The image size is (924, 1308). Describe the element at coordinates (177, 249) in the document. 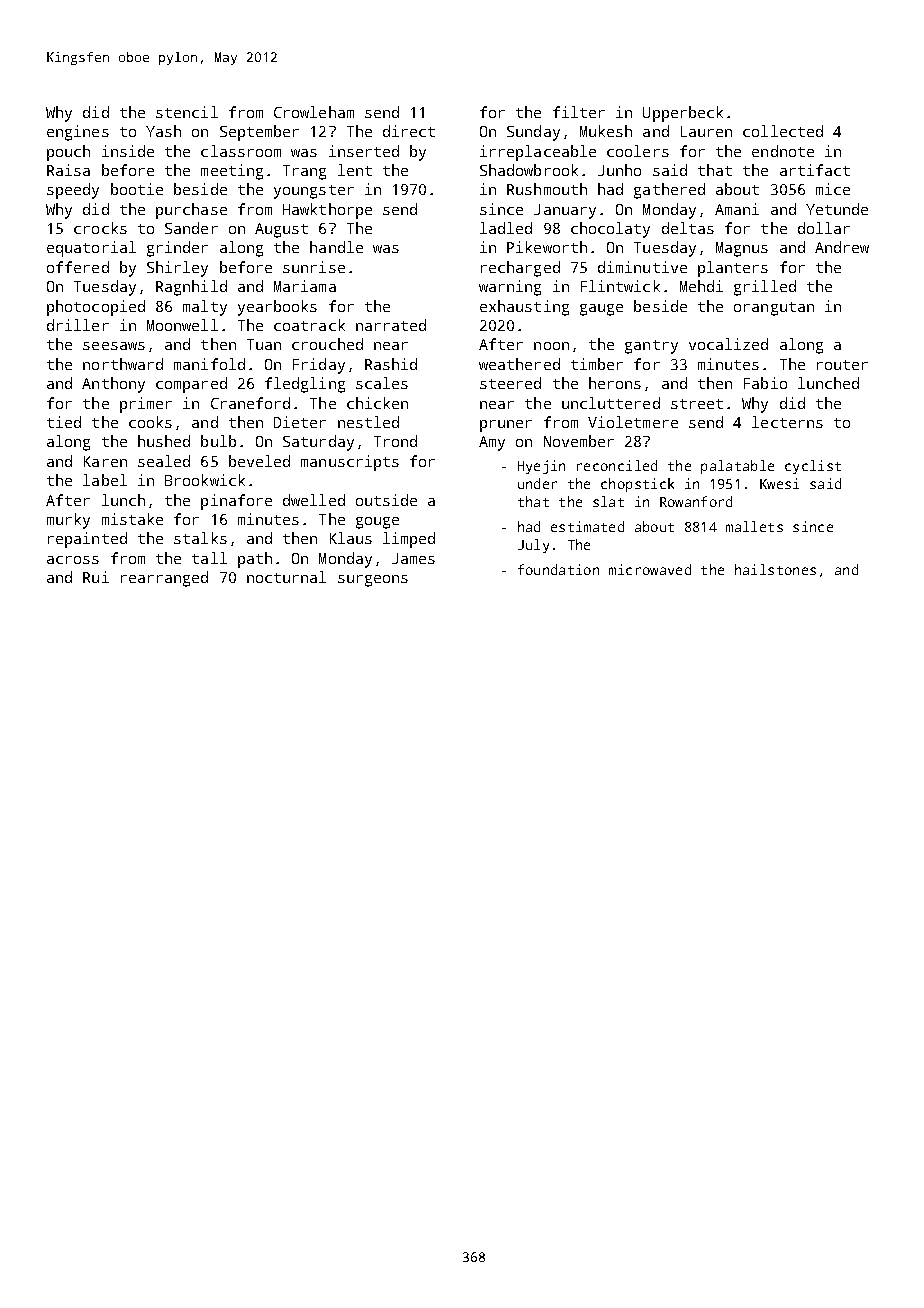

I see `grinder` at that location.
